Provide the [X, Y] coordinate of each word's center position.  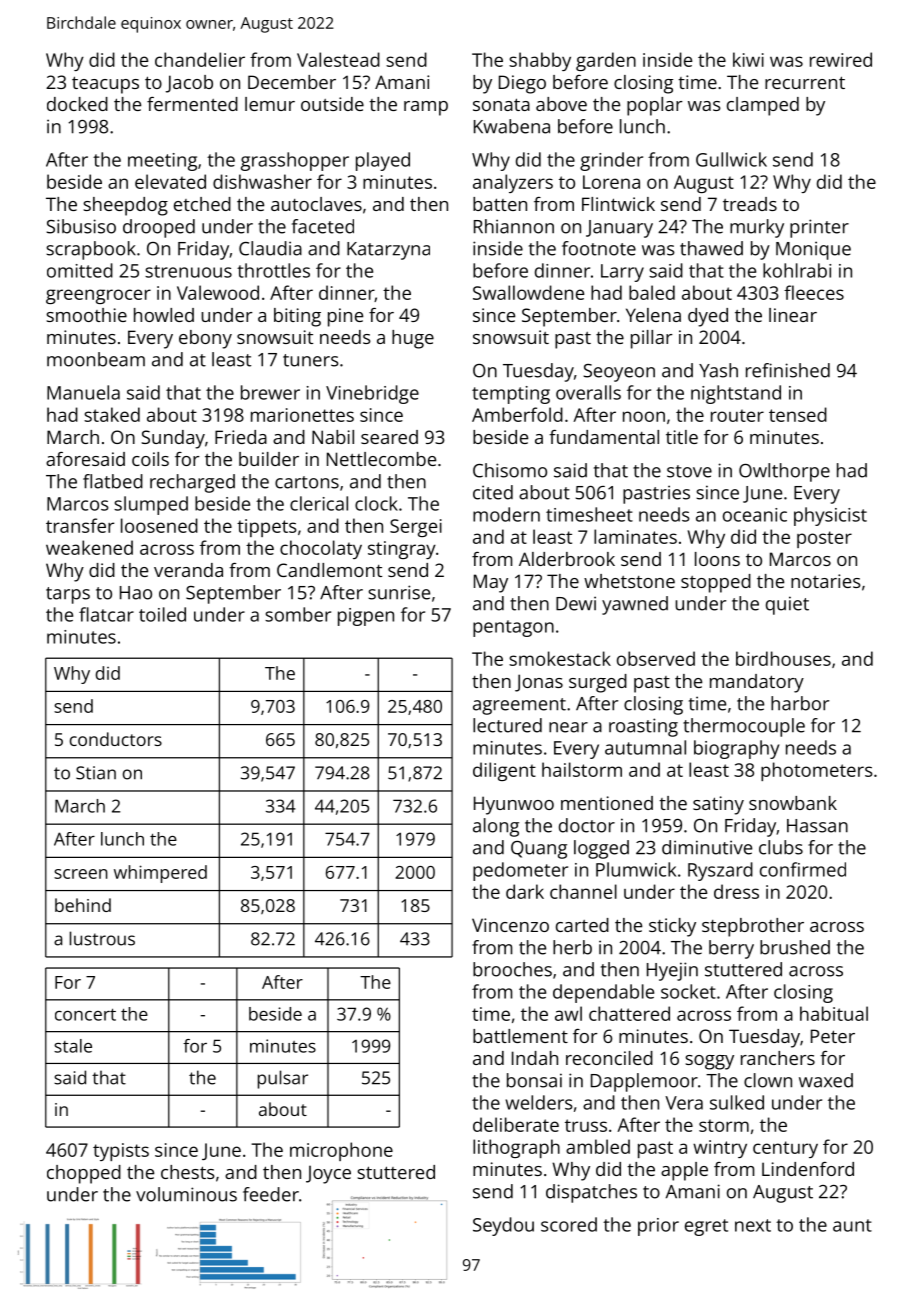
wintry [720, 1149]
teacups [105, 85]
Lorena [611, 182]
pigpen [366, 617]
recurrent [805, 82]
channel [583, 891]
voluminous [186, 1194]
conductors [116, 739]
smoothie [86, 315]
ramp [426, 108]
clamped [763, 106]
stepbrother [753, 927]
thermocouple [744, 727]
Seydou [503, 1226]
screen [81, 874]
